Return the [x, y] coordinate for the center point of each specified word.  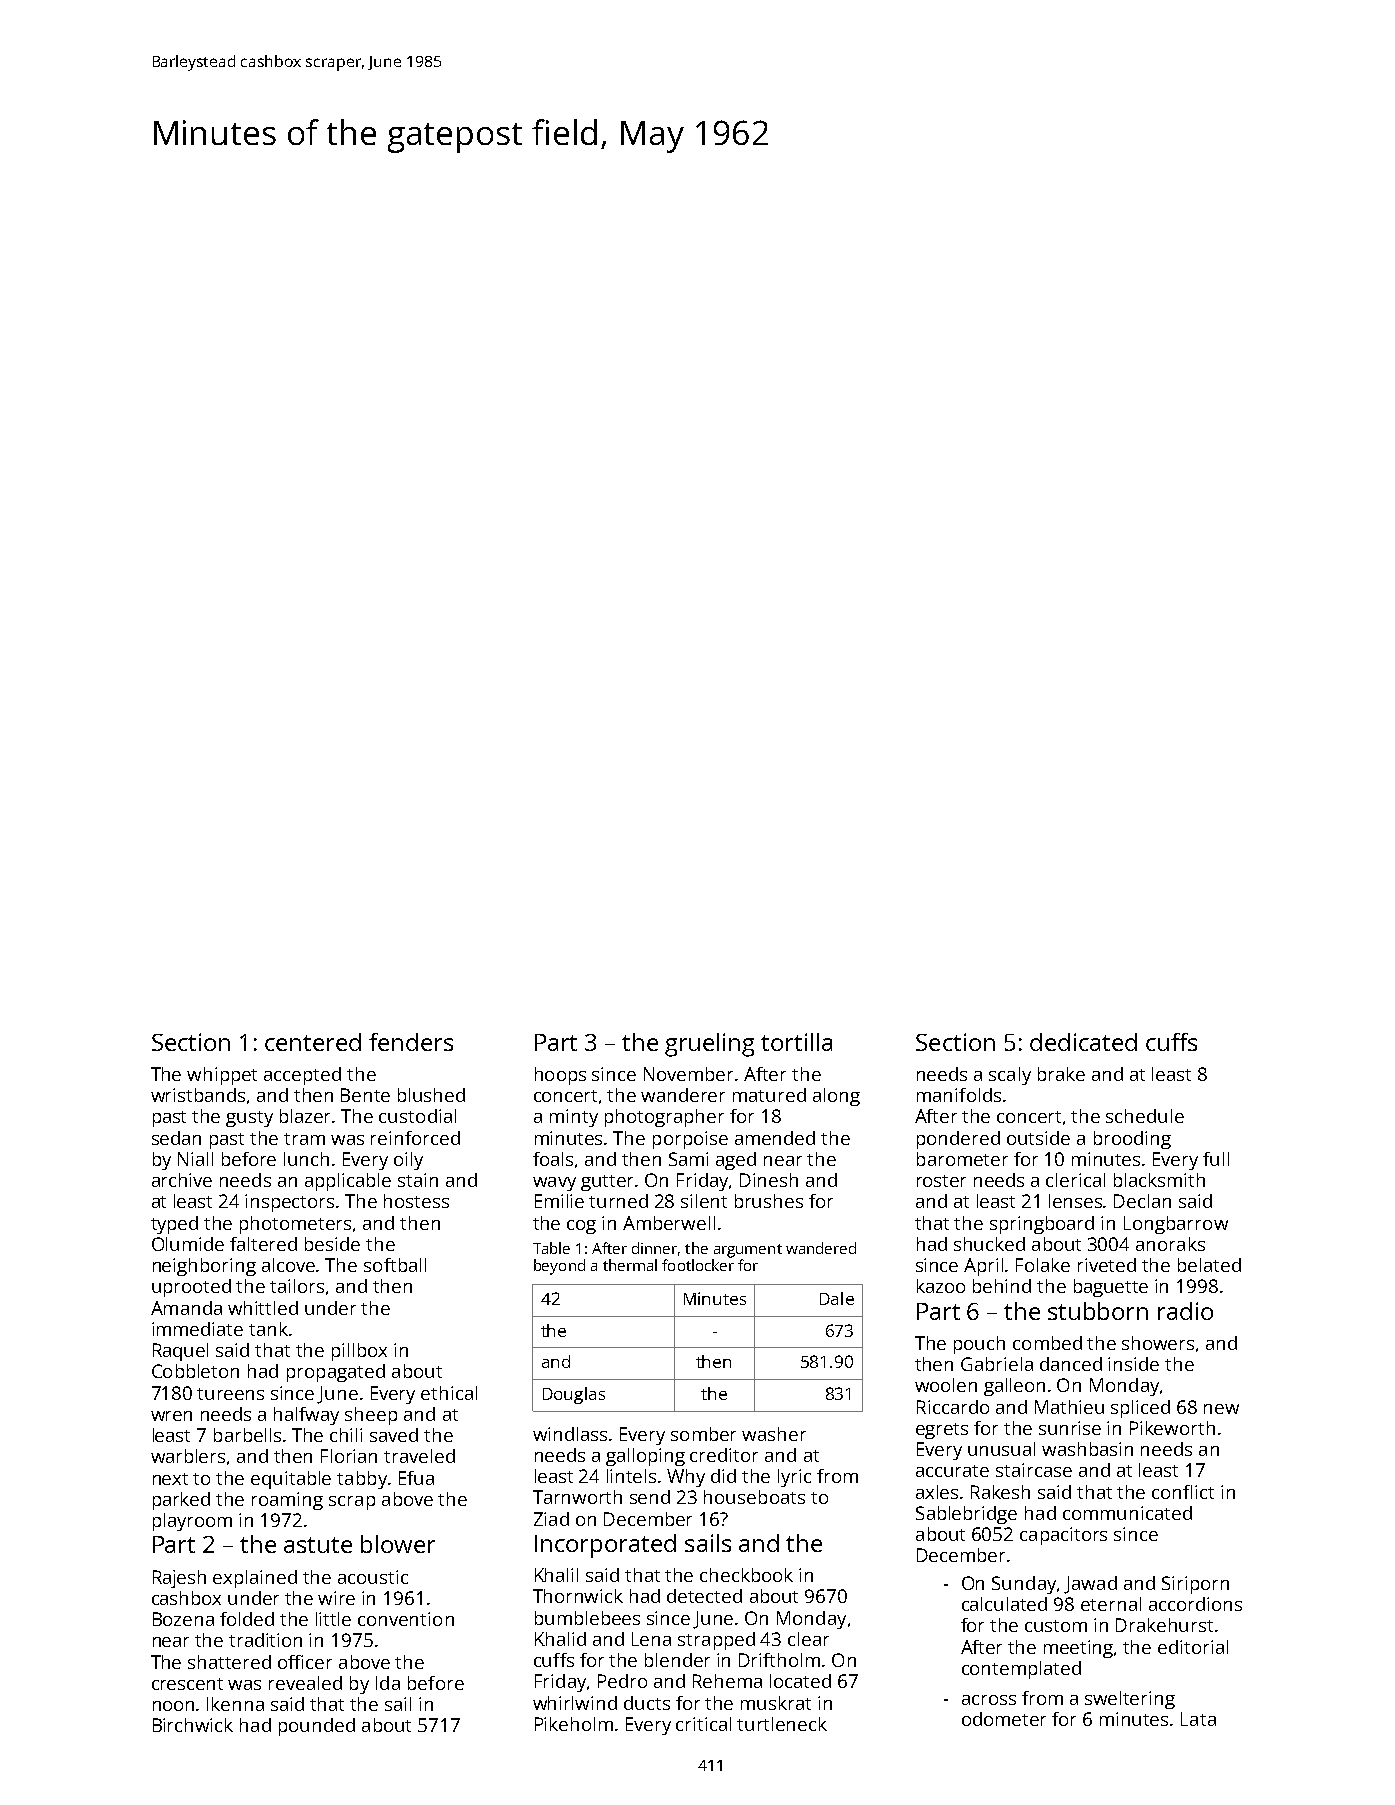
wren [171, 1416]
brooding [1132, 1140]
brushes [769, 1201]
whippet [222, 1076]
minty [574, 1118]
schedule [1145, 1116]
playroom [192, 1522]
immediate [197, 1329]
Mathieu [1069, 1407]
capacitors [1063, 1536]
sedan [176, 1138]
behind [1002, 1286]
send [650, 1497]
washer [774, 1434]
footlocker [698, 1265]
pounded [317, 1727]
